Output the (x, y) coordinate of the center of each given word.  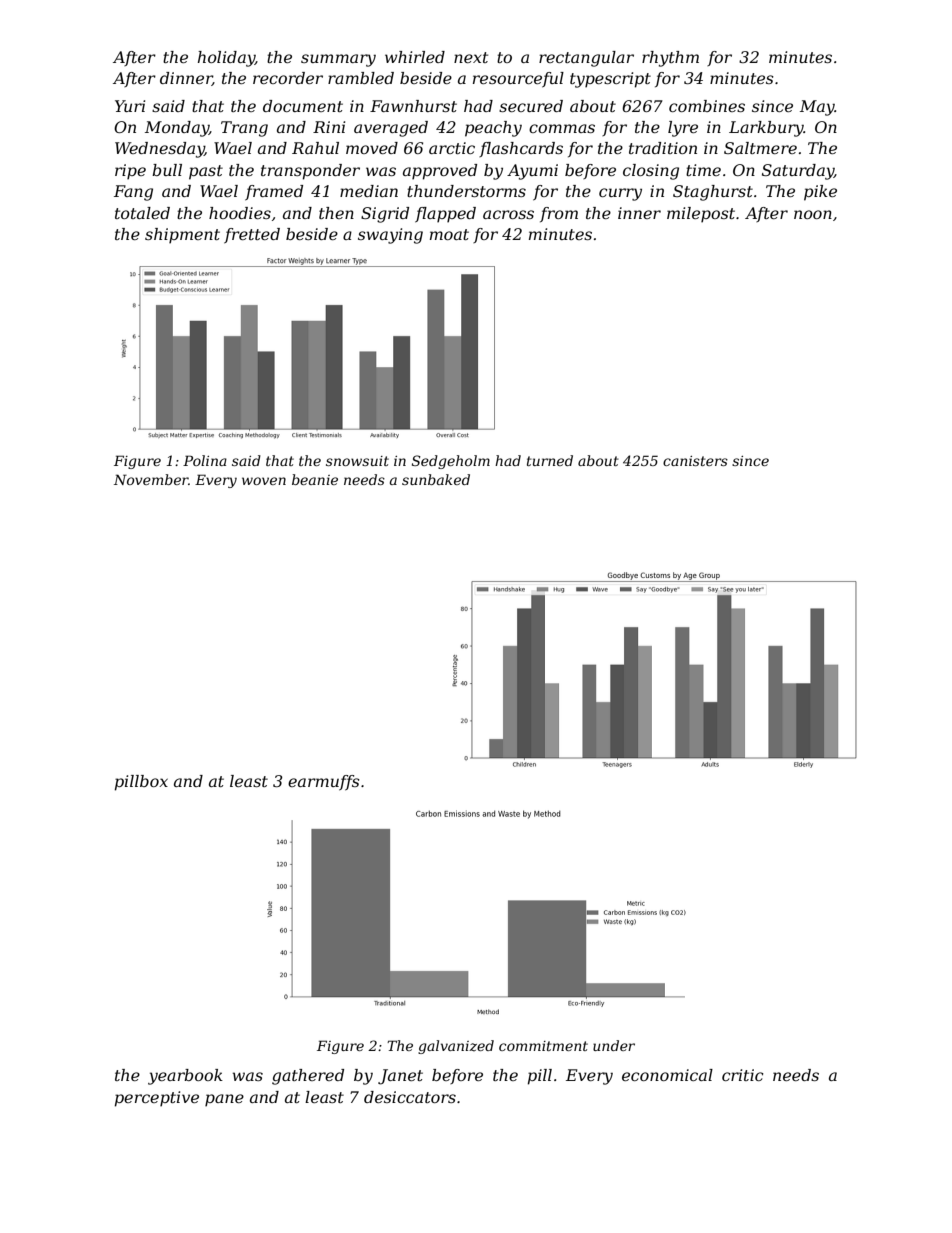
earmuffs (324, 783)
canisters (695, 461)
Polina (205, 460)
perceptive (157, 1099)
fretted (252, 236)
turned (550, 460)
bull (167, 170)
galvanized (456, 1047)
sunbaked (436, 479)
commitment (543, 1046)
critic (743, 1075)
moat (449, 234)
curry (620, 194)
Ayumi (532, 172)
